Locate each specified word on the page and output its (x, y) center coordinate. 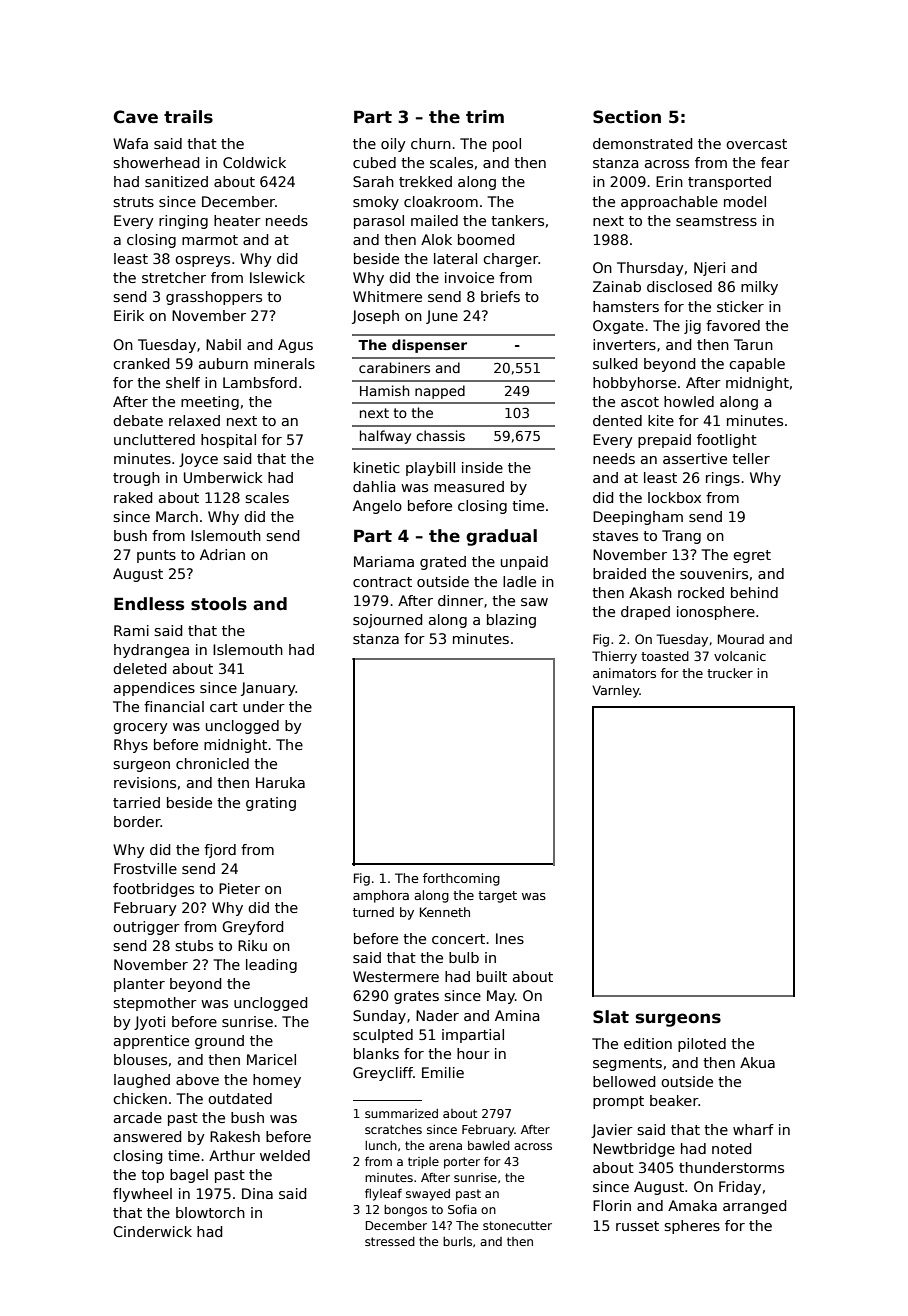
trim (485, 116)
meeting (210, 403)
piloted (702, 1045)
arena (445, 1146)
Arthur (232, 1155)
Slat (611, 1017)
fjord (220, 851)
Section (627, 117)
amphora (381, 896)
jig (692, 327)
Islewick (277, 277)
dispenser (429, 346)
